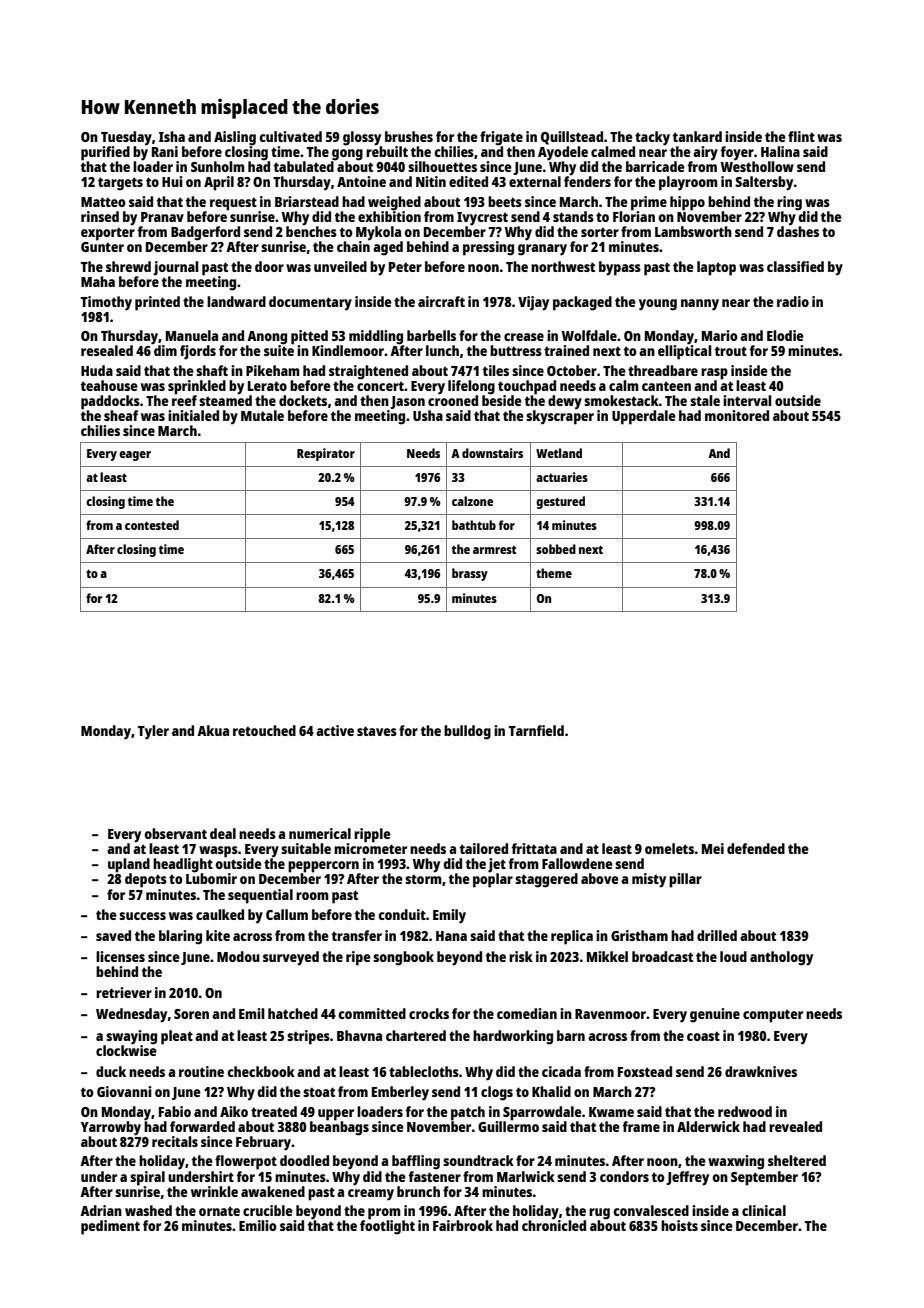  What do you see at coordinates (467, 732) in the image?
I see `bulldog` at bounding box center [467, 732].
